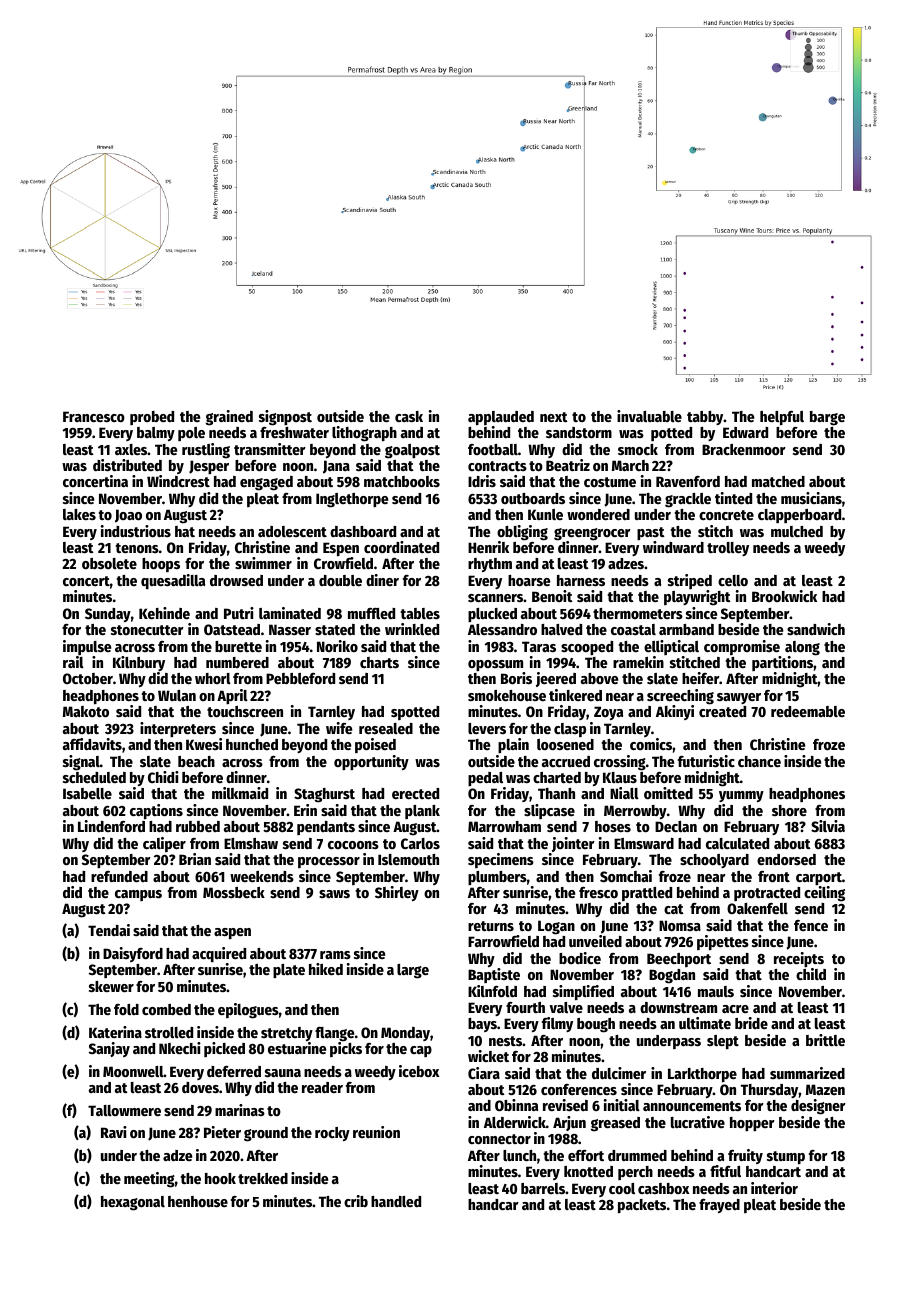  Describe the element at coordinates (198, 1201) in the screenshot. I see `henhouse` at that location.
